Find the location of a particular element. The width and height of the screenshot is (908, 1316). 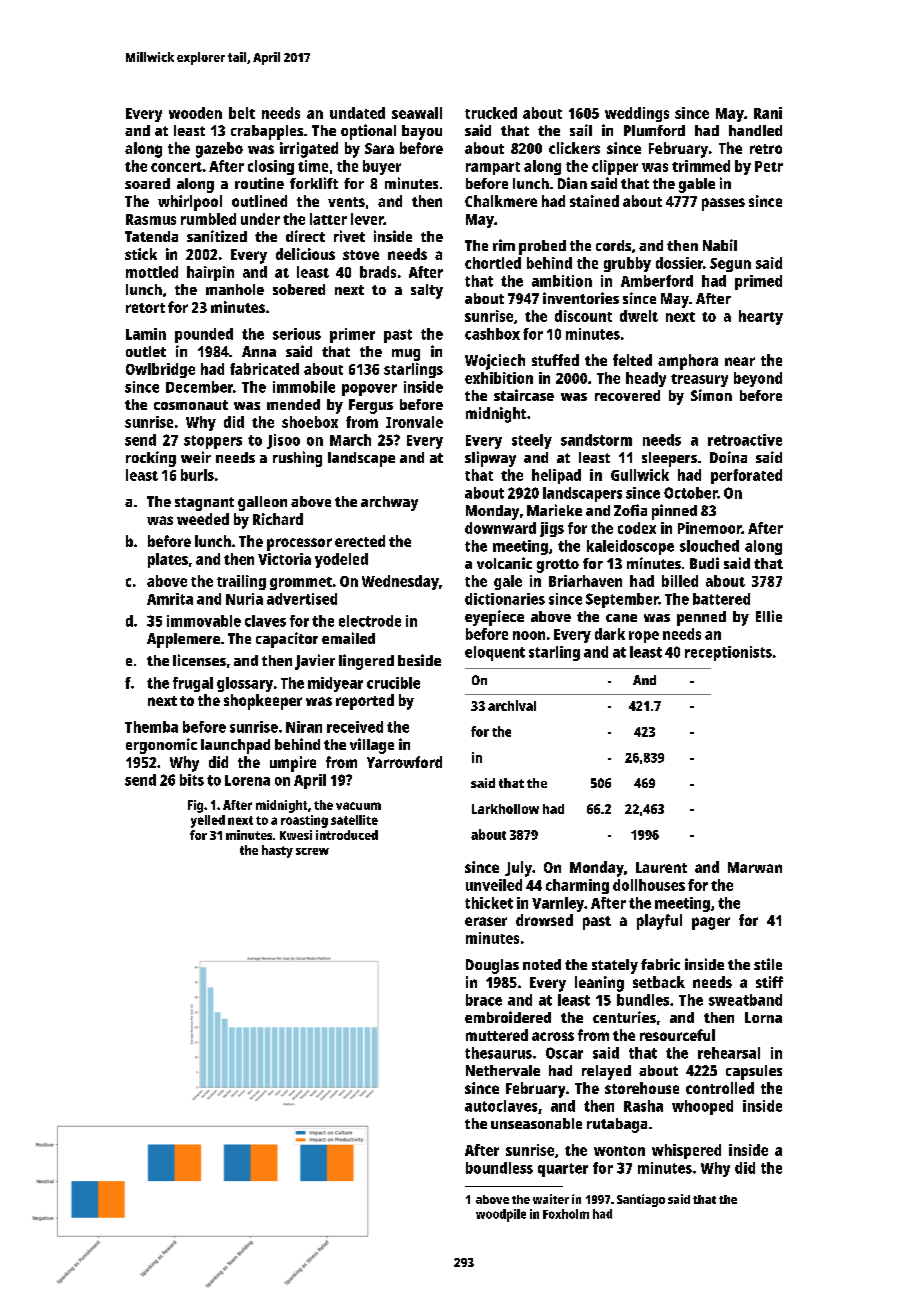

trimmed is located at coordinates (701, 166).
